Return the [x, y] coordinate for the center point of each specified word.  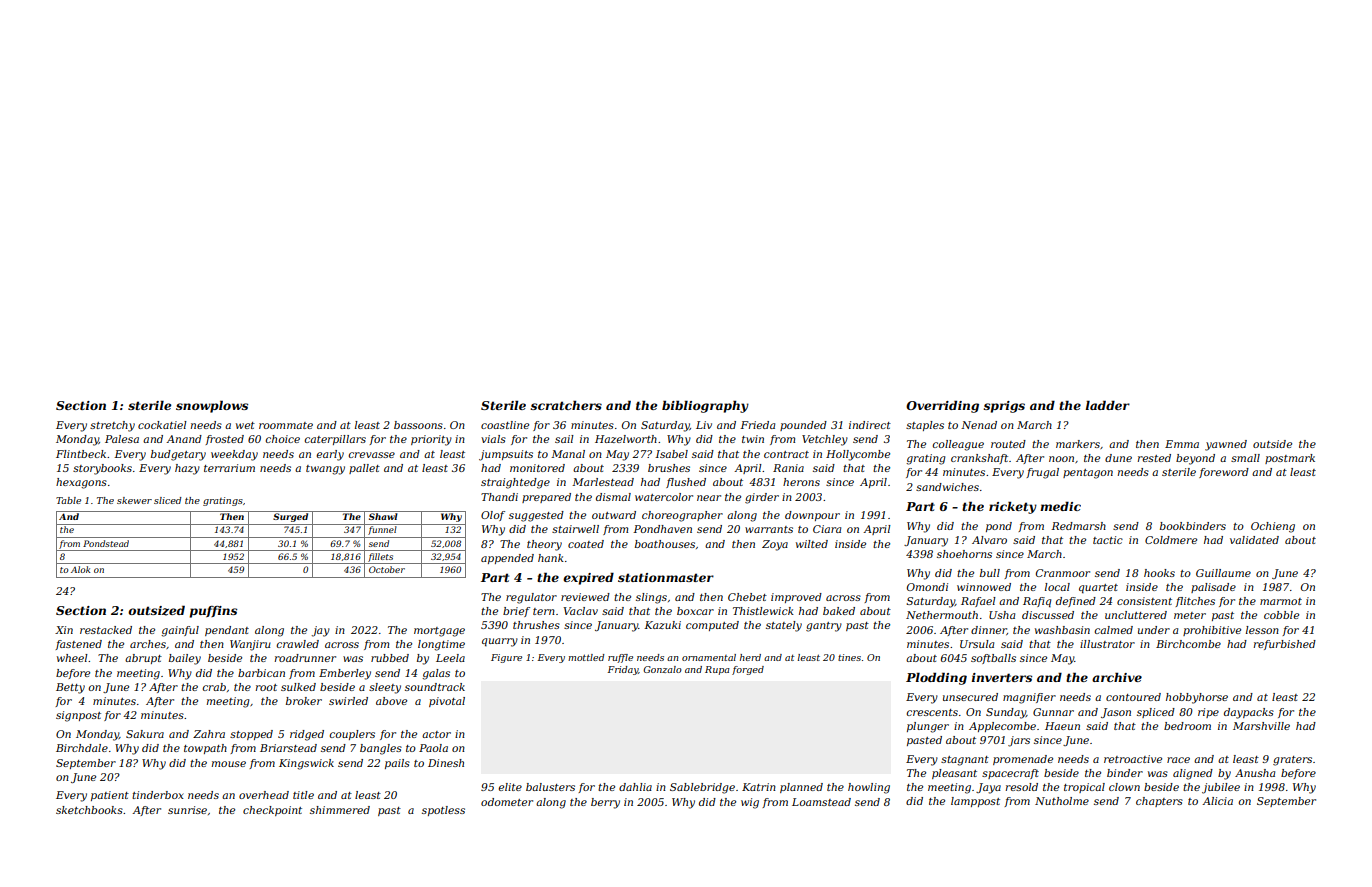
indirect [870, 425]
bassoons [418, 425]
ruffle [620, 658]
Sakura [145, 734]
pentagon [1088, 474]
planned [801, 788]
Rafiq [1037, 602]
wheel [72, 658]
